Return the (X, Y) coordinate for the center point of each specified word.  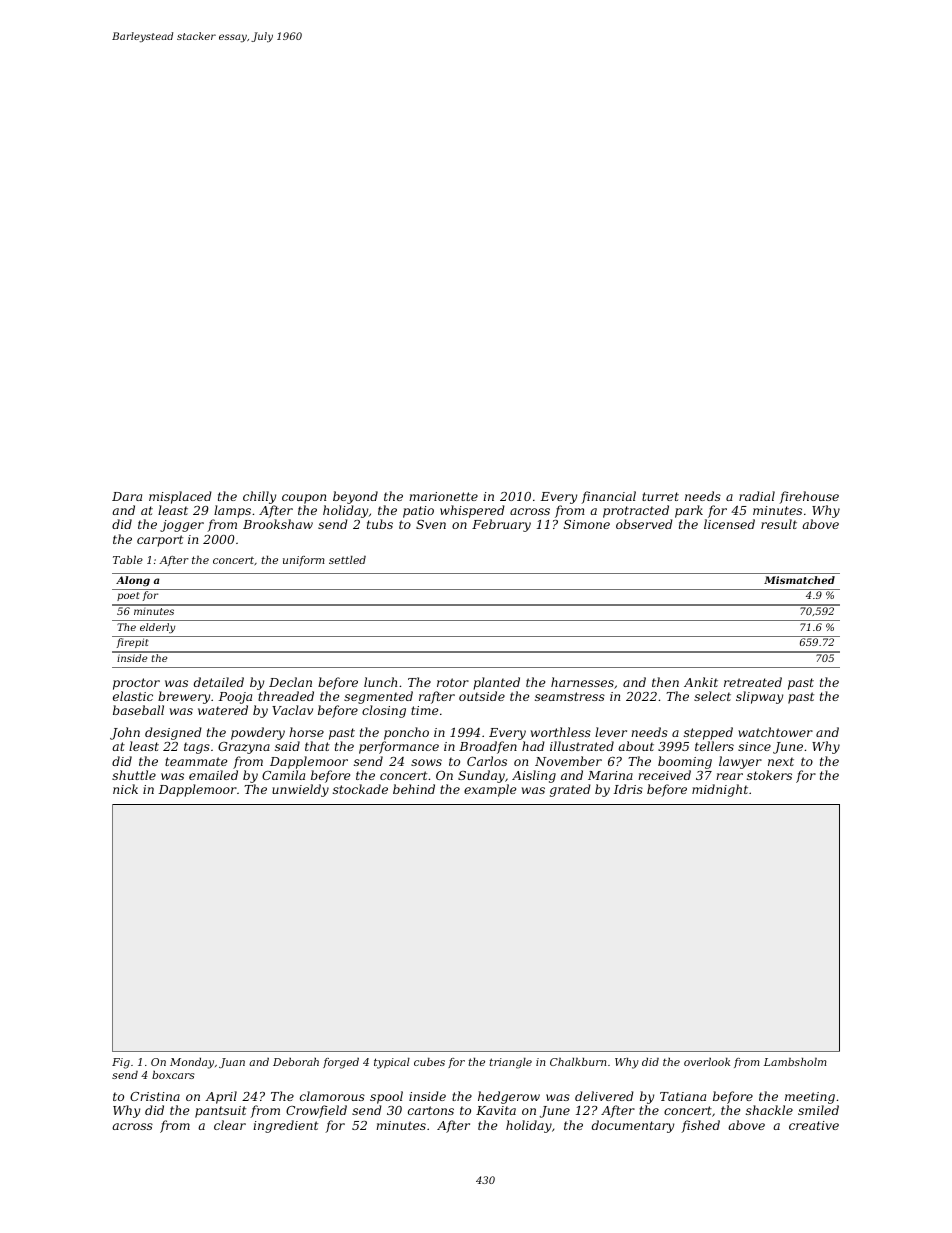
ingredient (285, 1126)
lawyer (740, 762)
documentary (633, 1126)
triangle (511, 1063)
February (501, 525)
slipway (759, 697)
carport (160, 541)
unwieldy (300, 790)
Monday (192, 1063)
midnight (720, 790)
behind (414, 789)
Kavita (496, 1110)
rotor (453, 682)
